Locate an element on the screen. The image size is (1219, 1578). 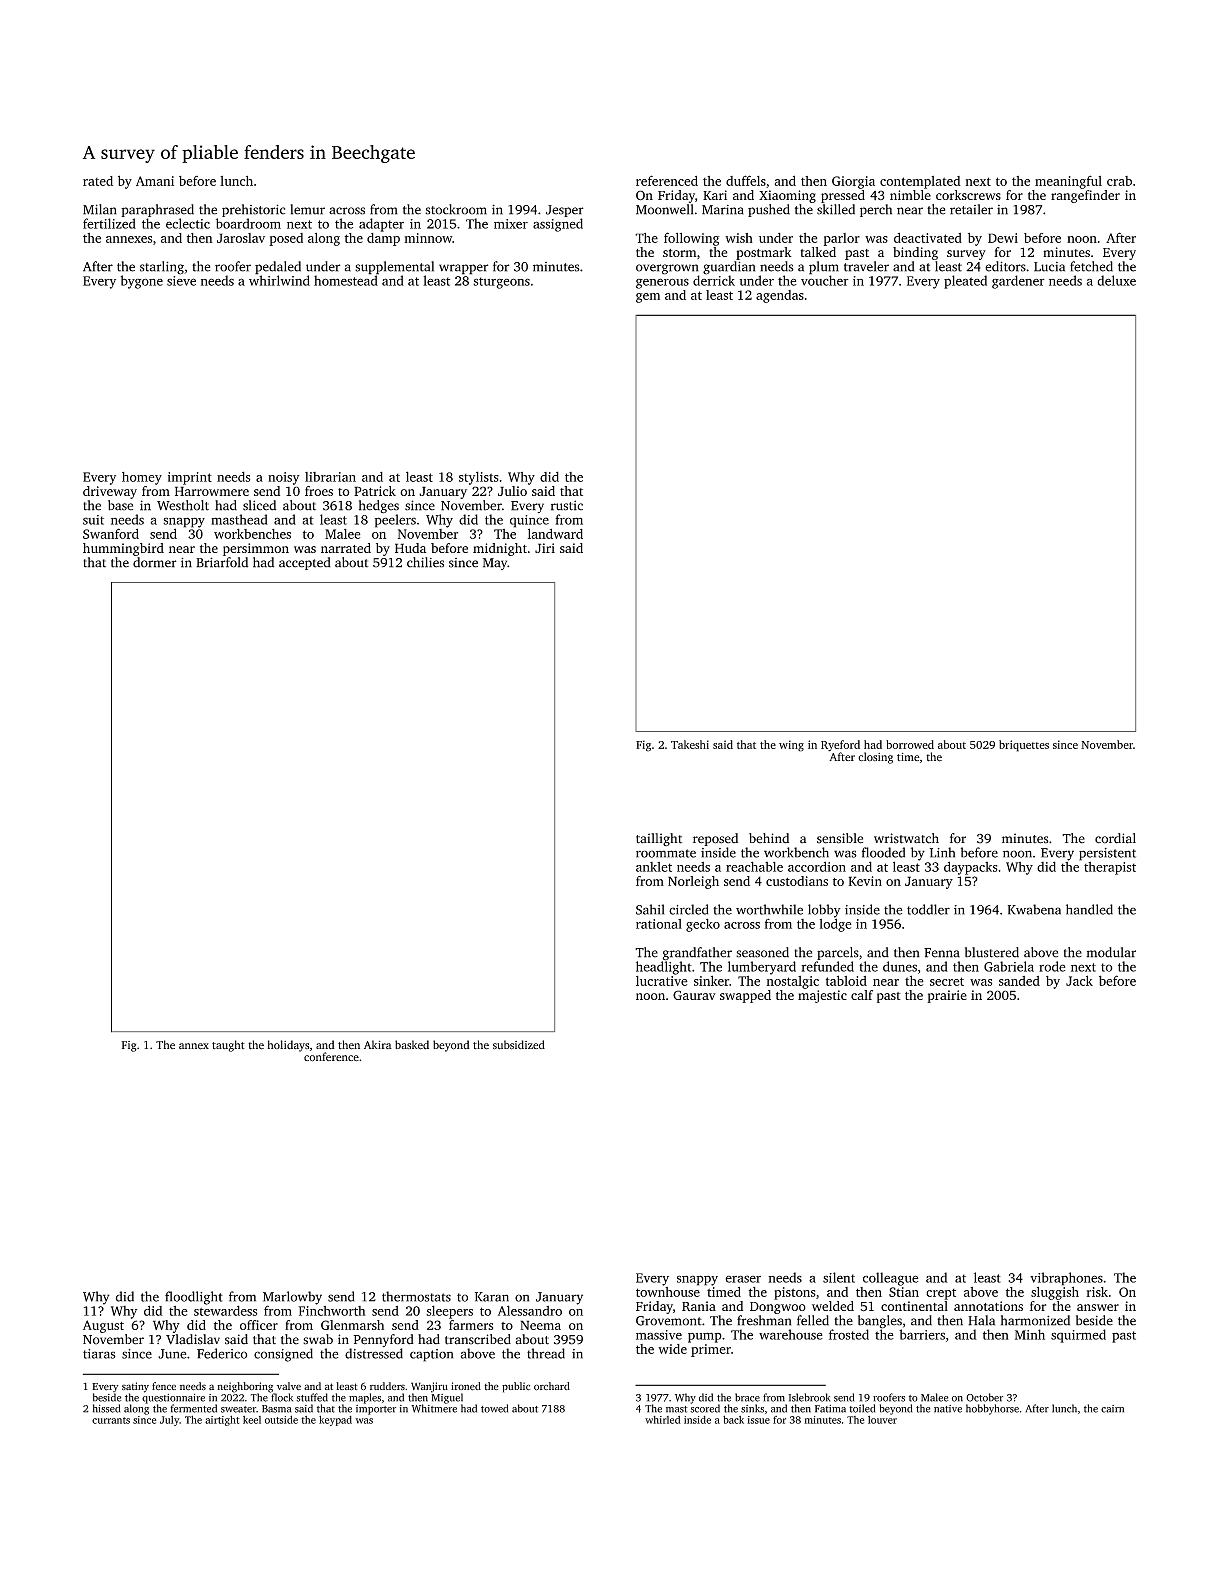
binding is located at coordinates (915, 253).
